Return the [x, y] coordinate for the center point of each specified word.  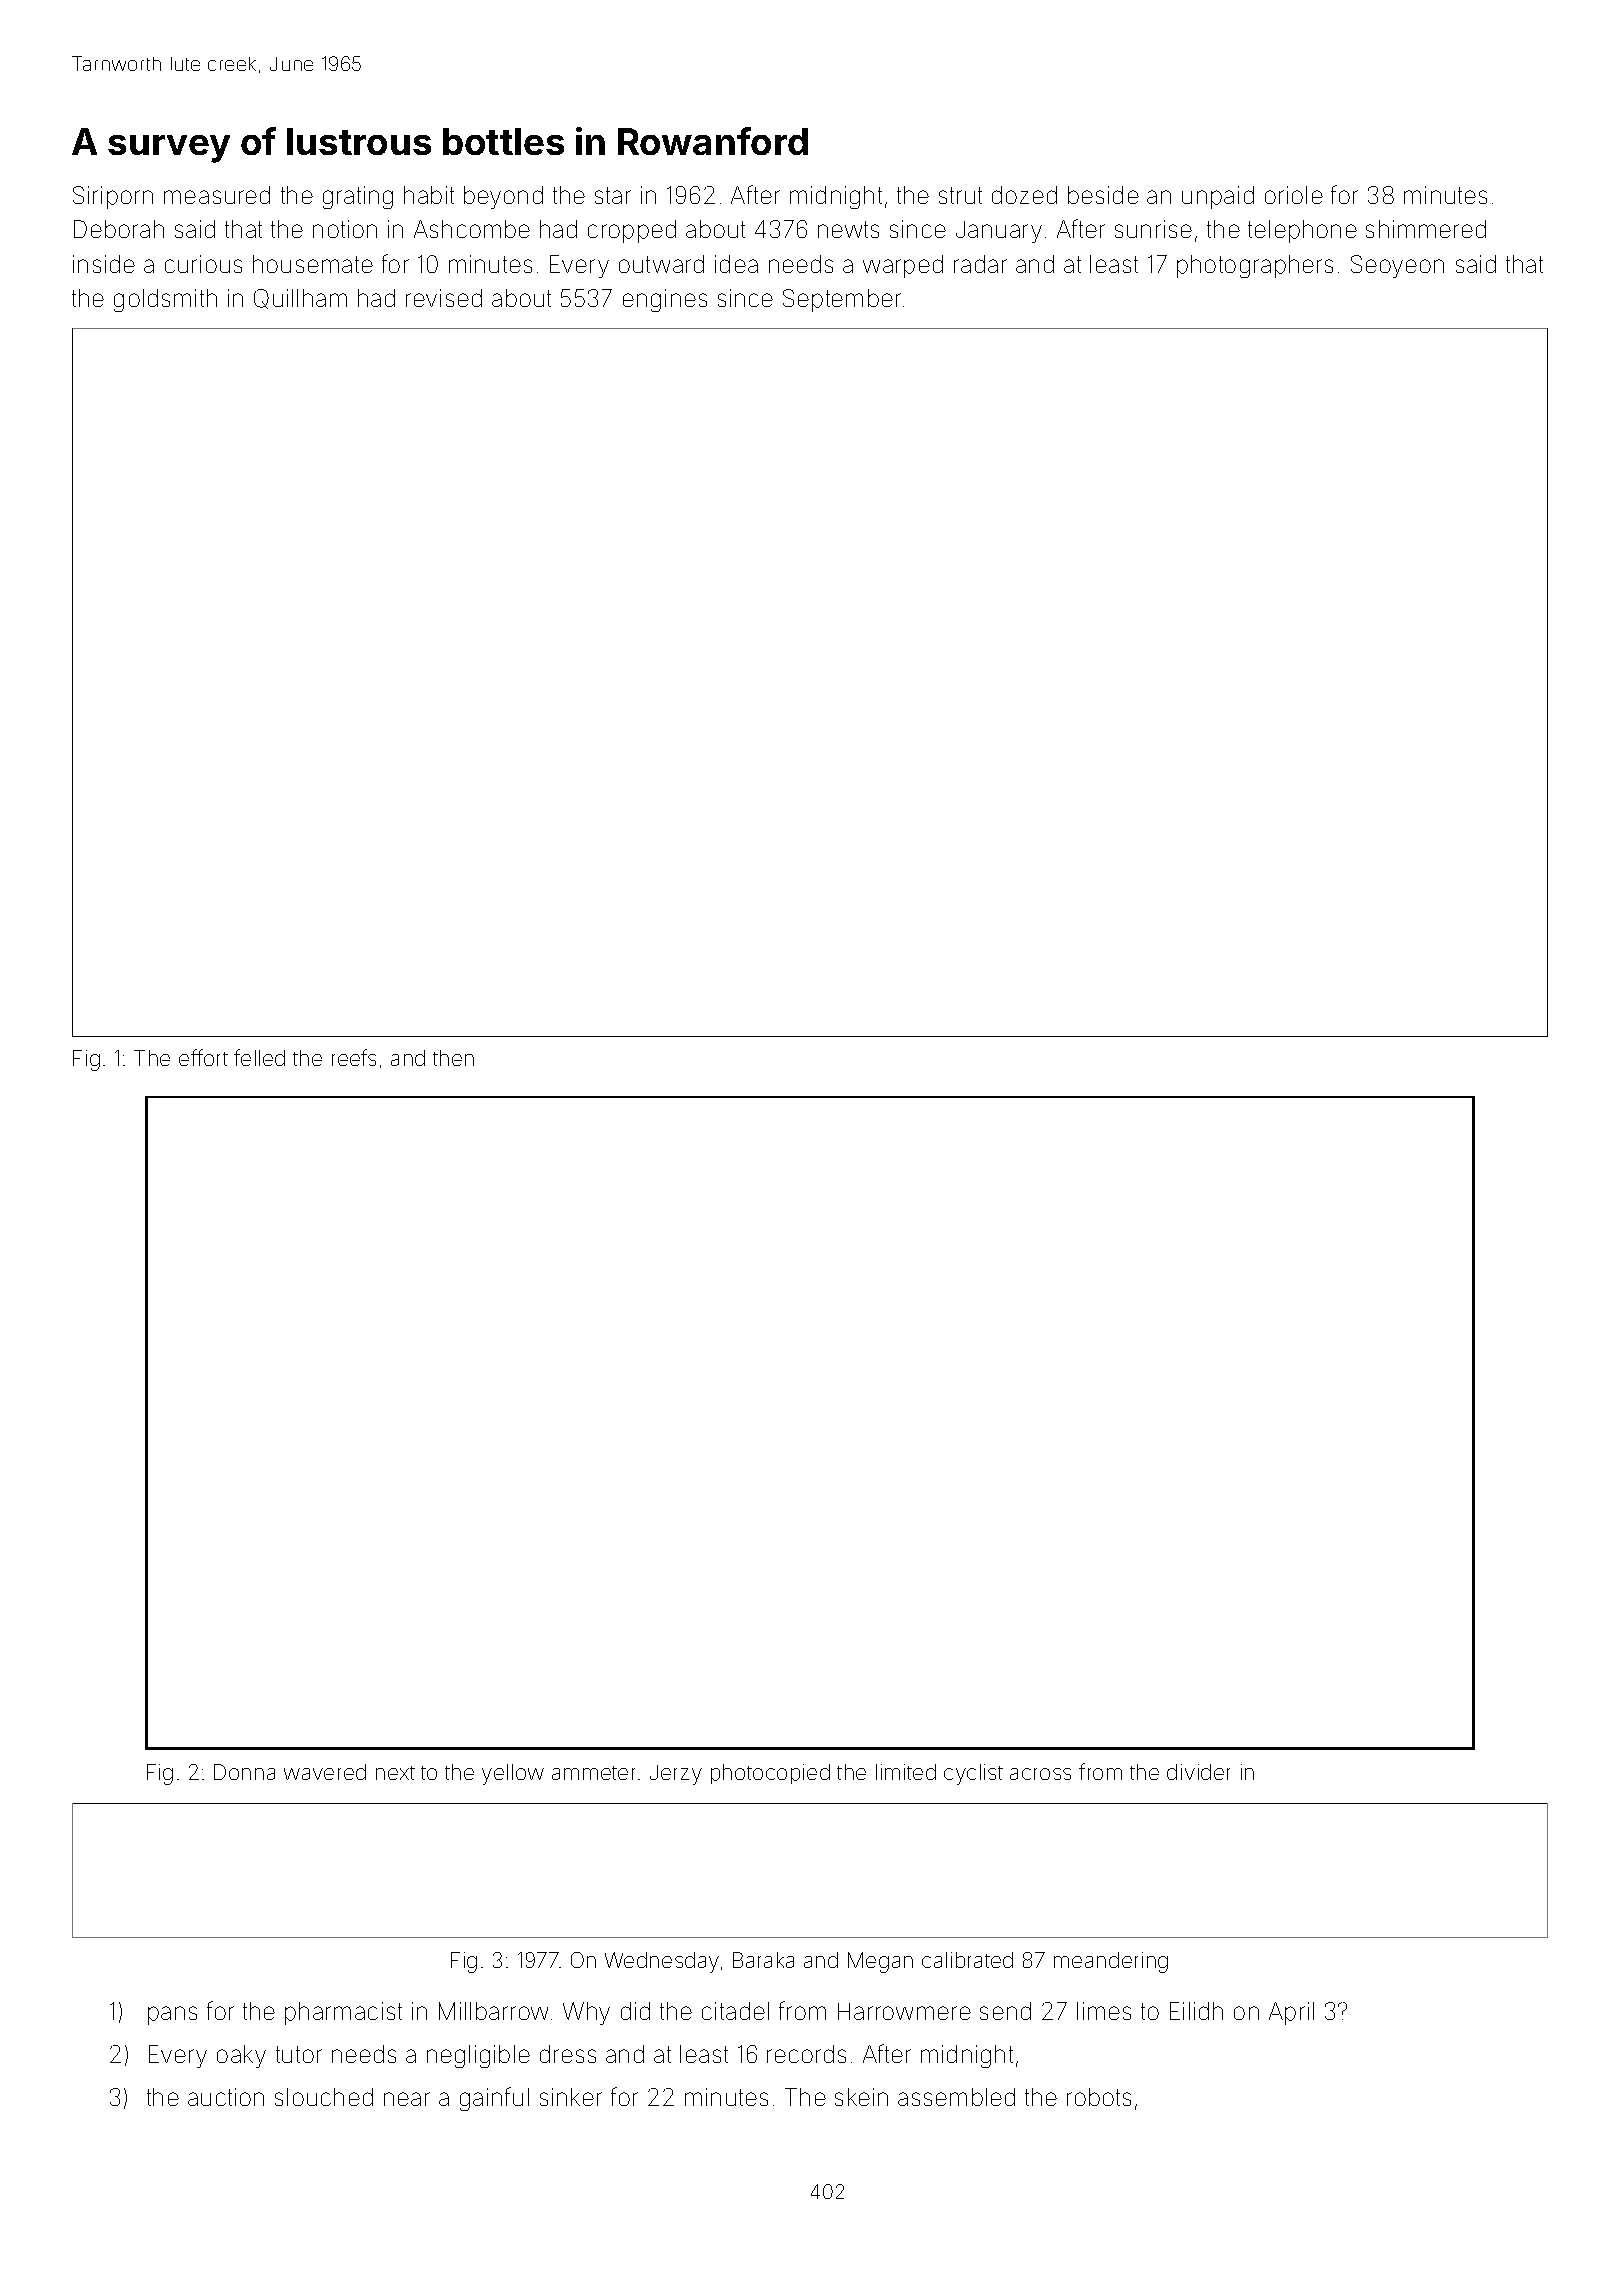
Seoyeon [1397, 266]
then [453, 1058]
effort [203, 1057]
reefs [354, 1057]
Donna [244, 1772]
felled [259, 1057]
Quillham [300, 299]
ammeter [593, 1773]
